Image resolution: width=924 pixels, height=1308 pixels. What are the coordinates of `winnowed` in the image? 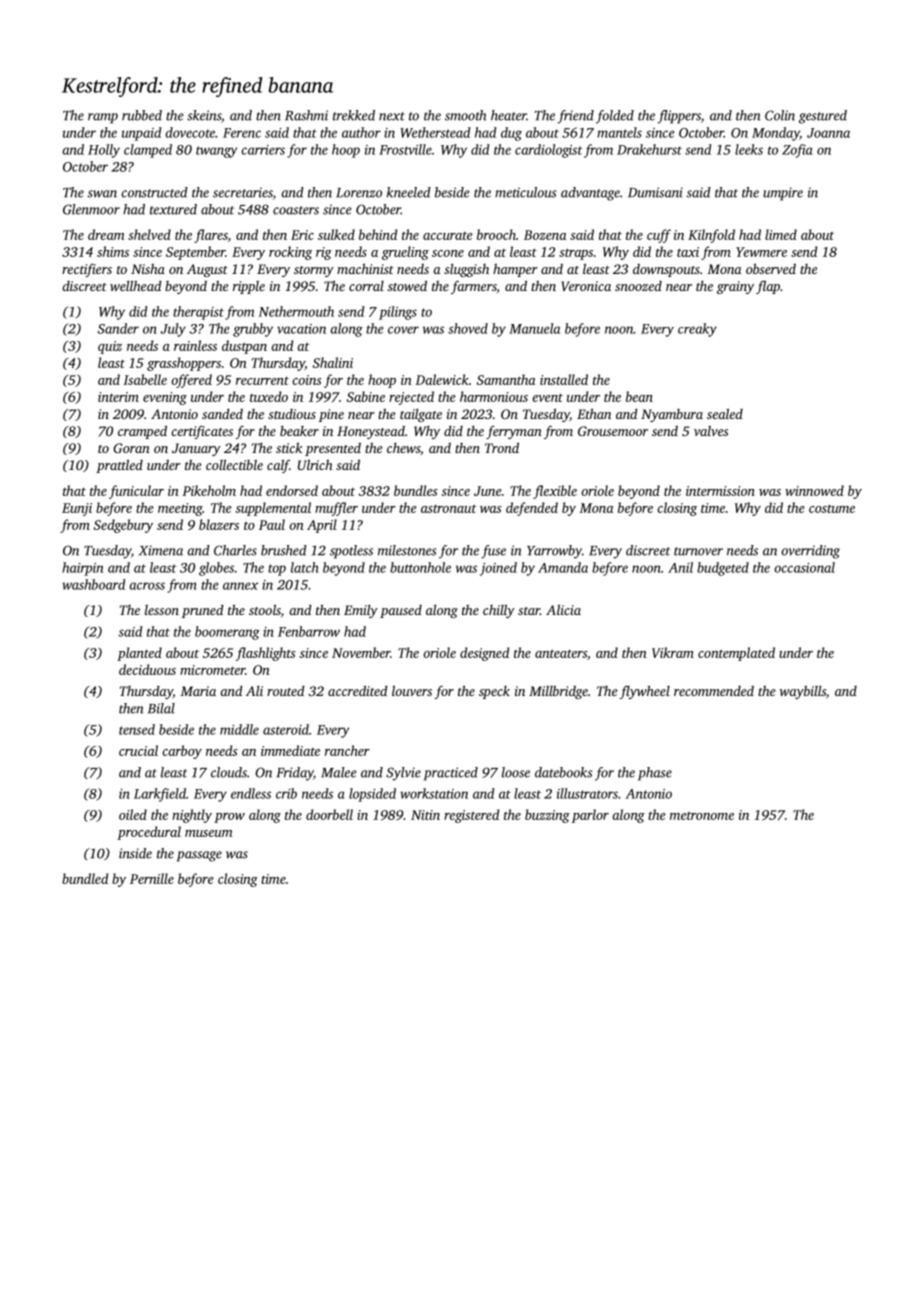 It's located at (814, 490).
